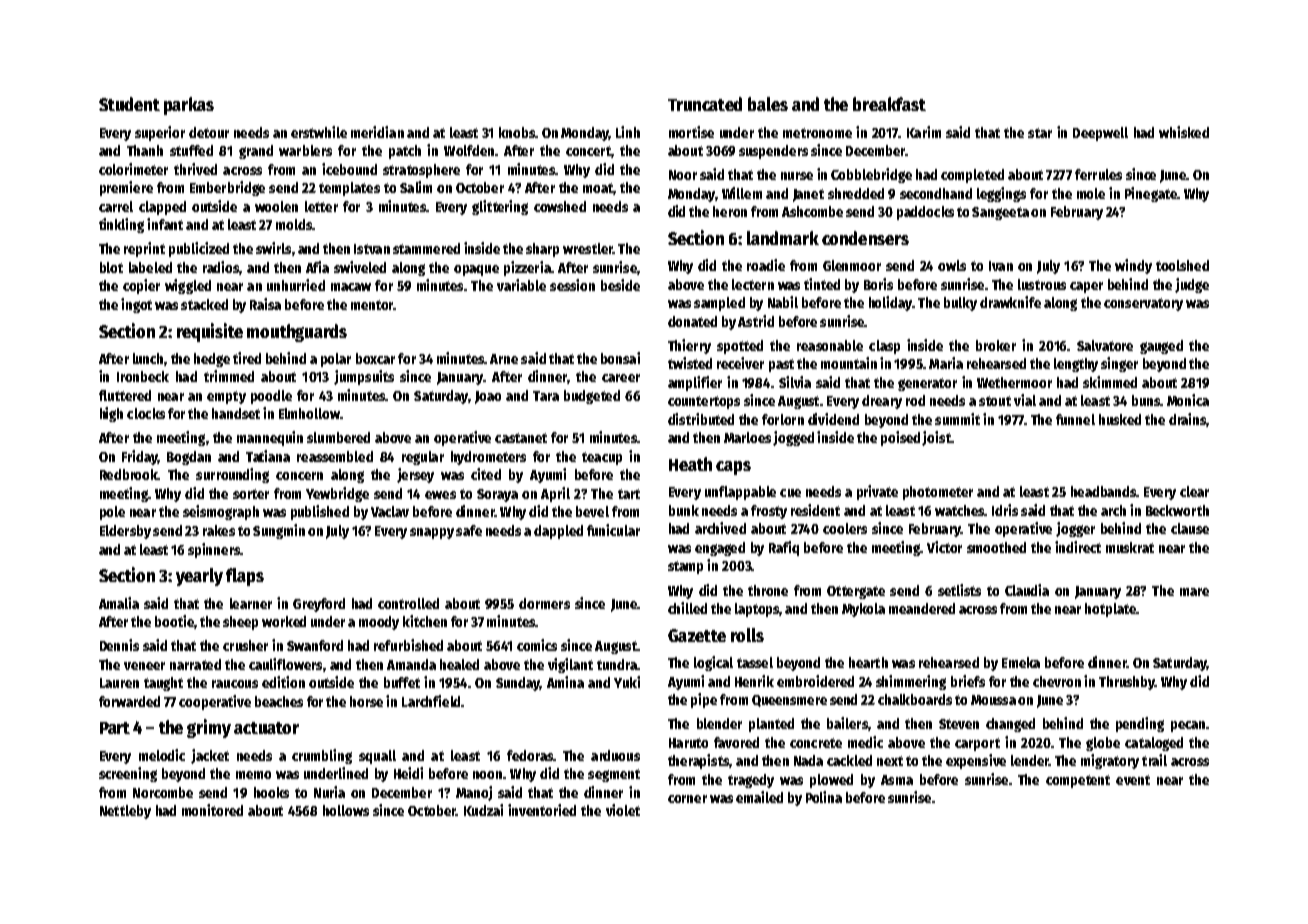 The height and width of the screenshot is (924, 1308). Describe the element at coordinates (232, 475) in the screenshot. I see `surrounding` at that location.
